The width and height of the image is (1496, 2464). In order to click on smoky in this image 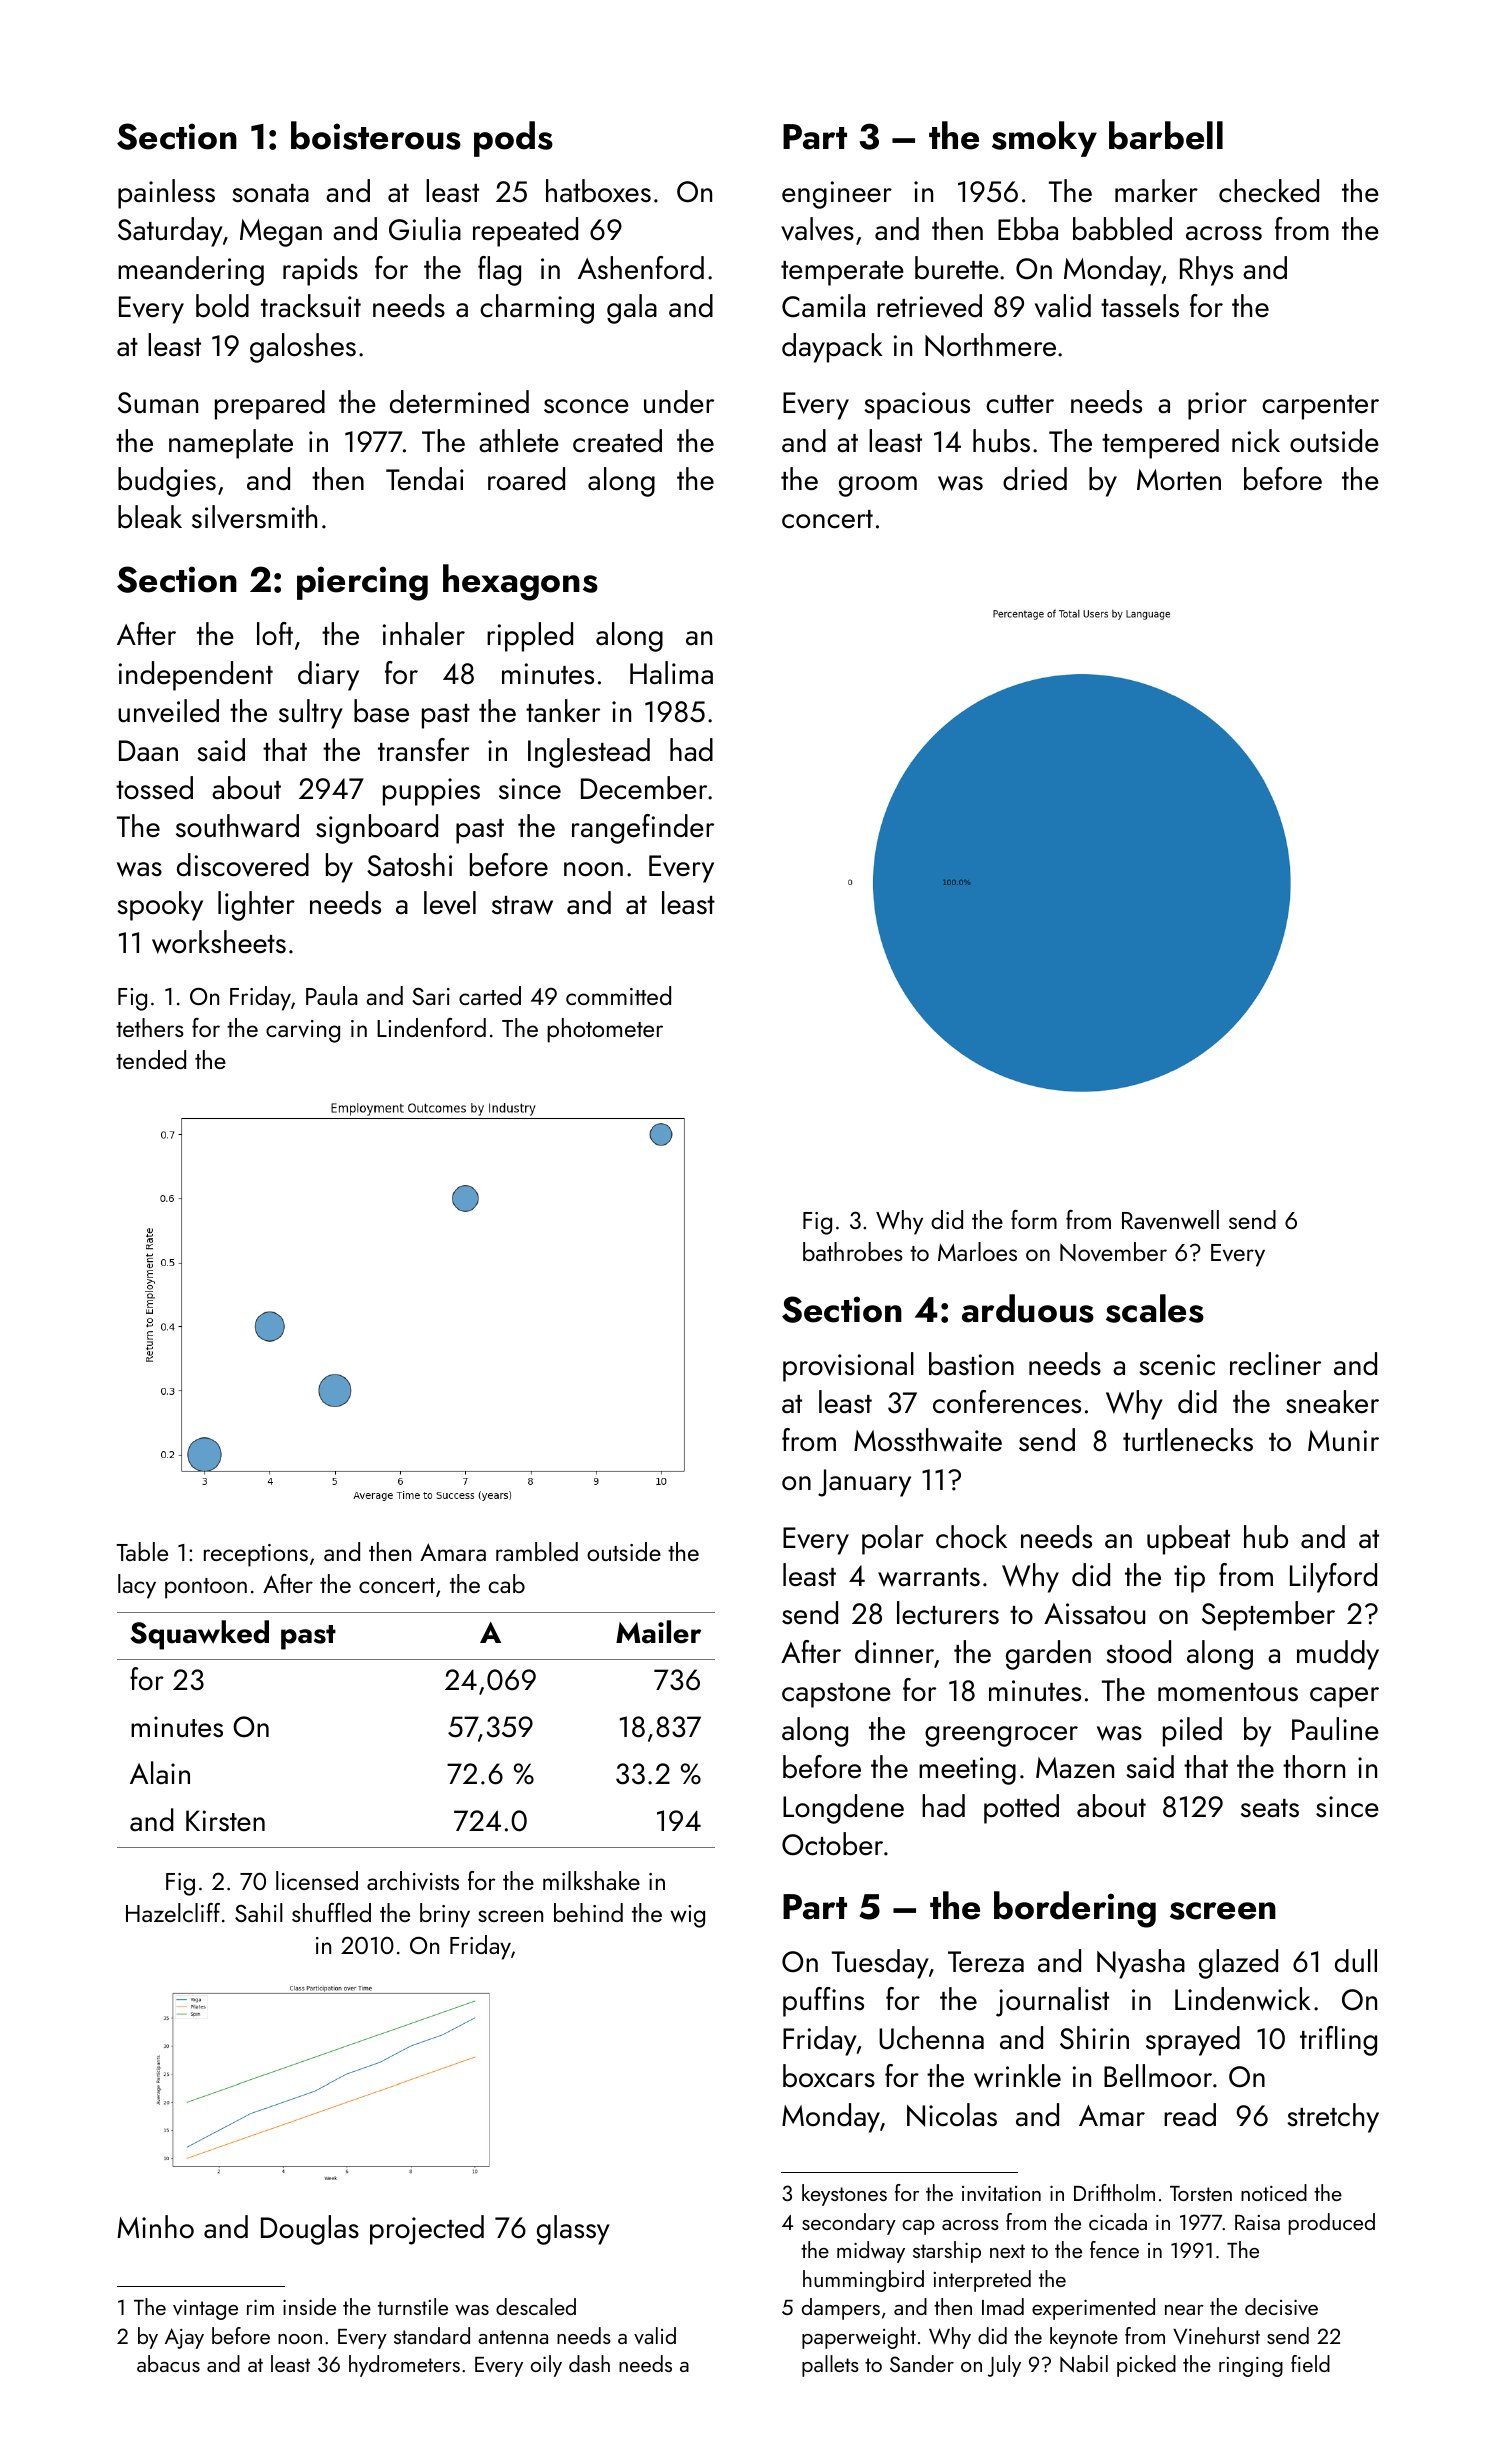, I will do `click(1044, 139)`.
